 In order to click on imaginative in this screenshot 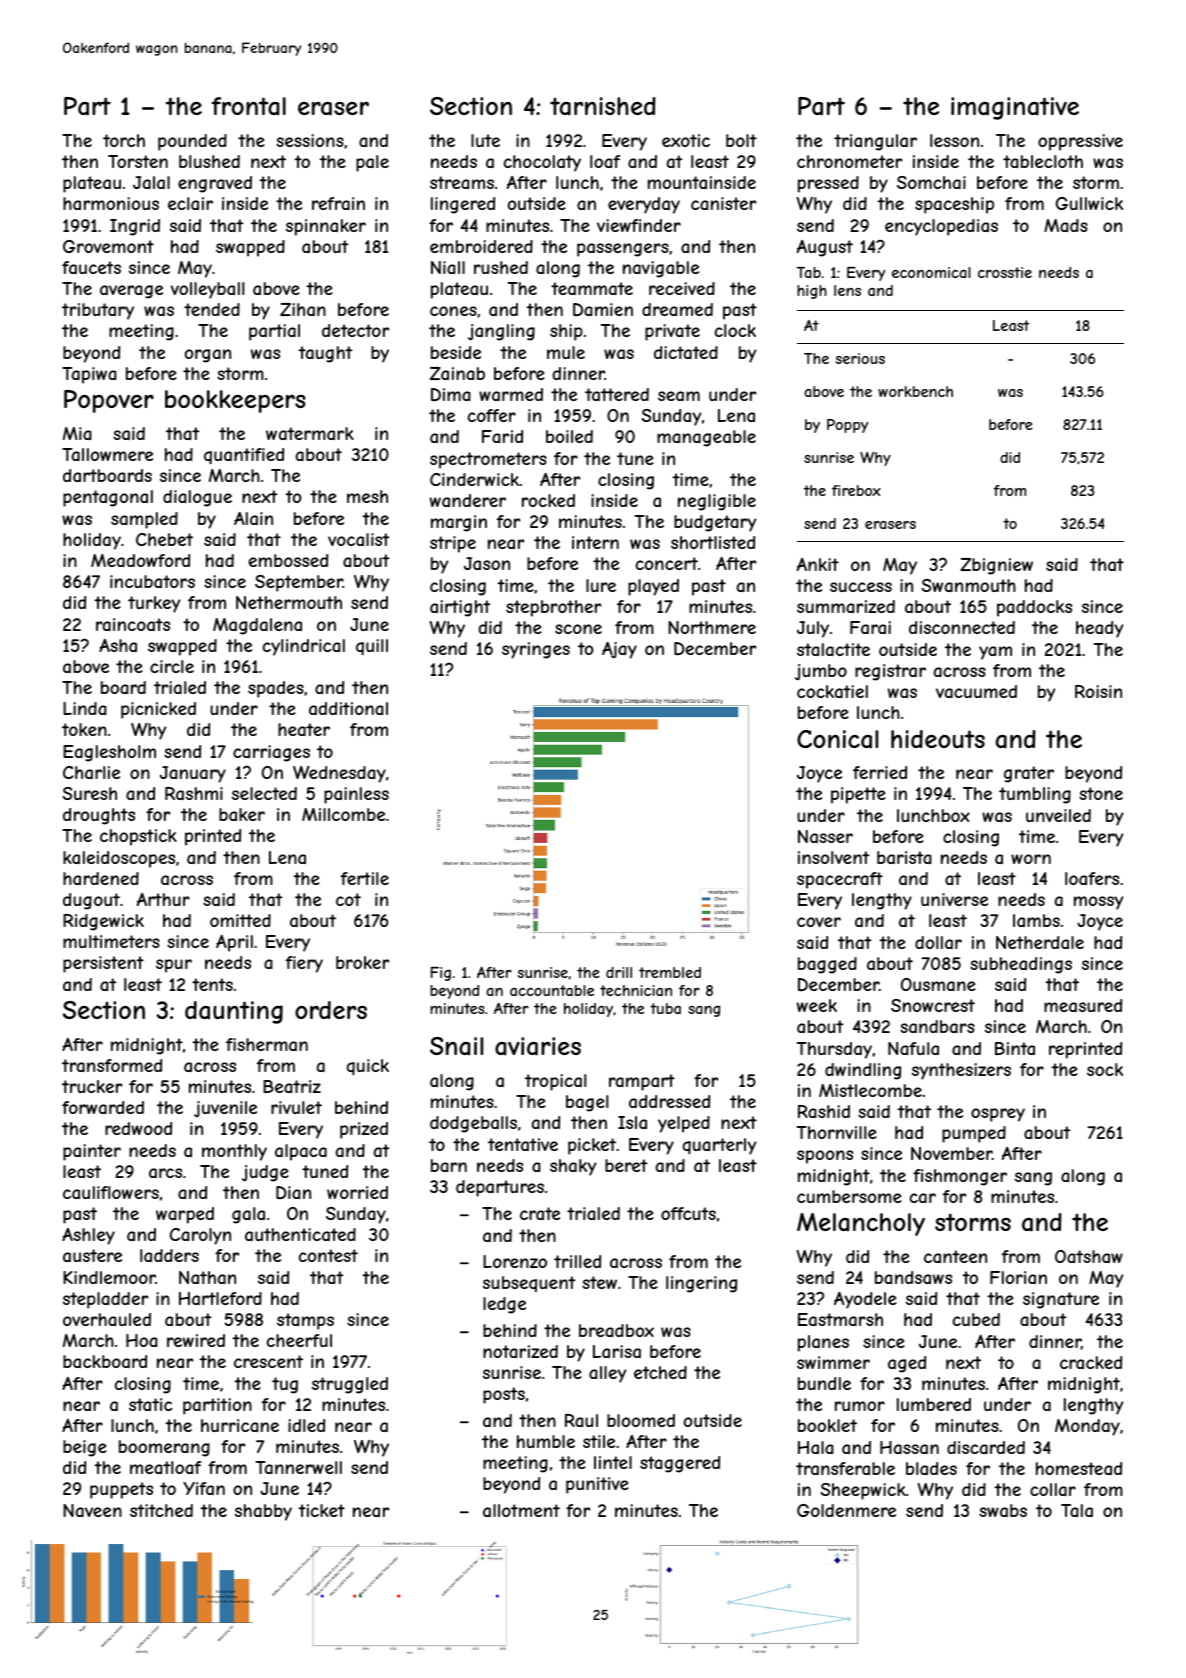, I will do `click(1015, 108)`.
